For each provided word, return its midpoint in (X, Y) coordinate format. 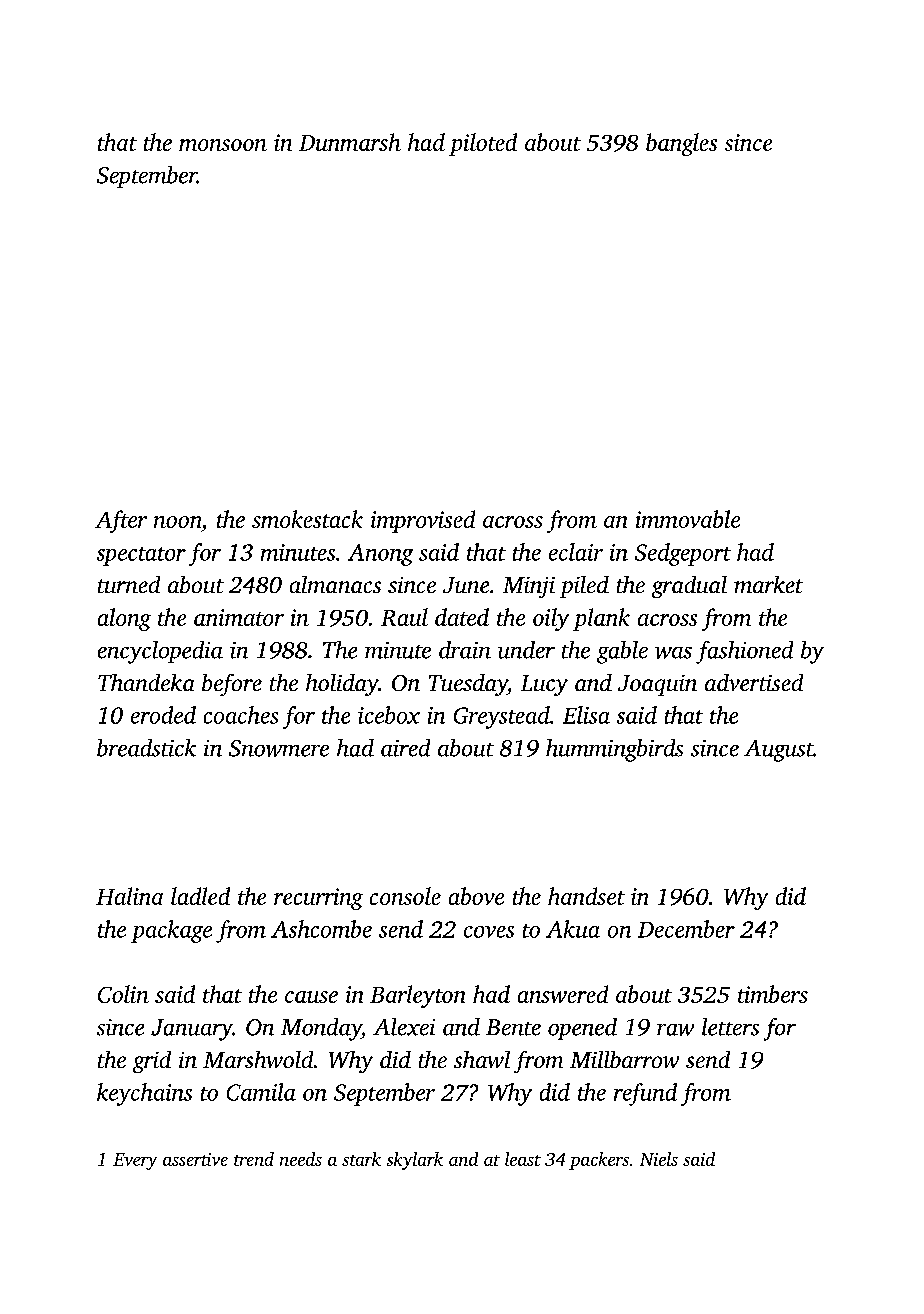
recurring (318, 899)
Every (135, 1161)
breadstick (146, 748)
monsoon (223, 145)
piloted (483, 144)
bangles (681, 144)
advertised (754, 682)
